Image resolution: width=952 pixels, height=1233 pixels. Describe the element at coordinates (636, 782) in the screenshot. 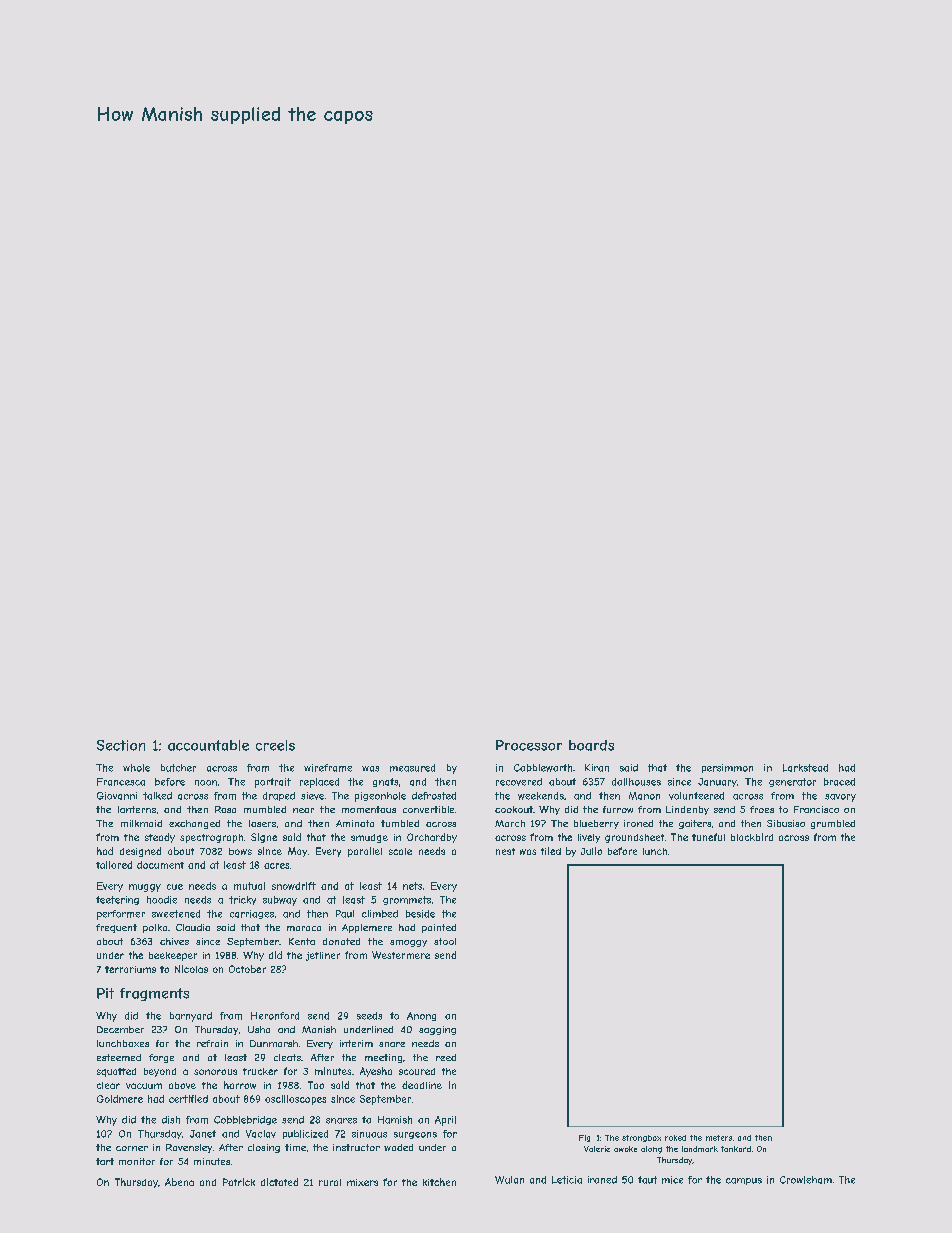

I see `dollhouses` at that location.
